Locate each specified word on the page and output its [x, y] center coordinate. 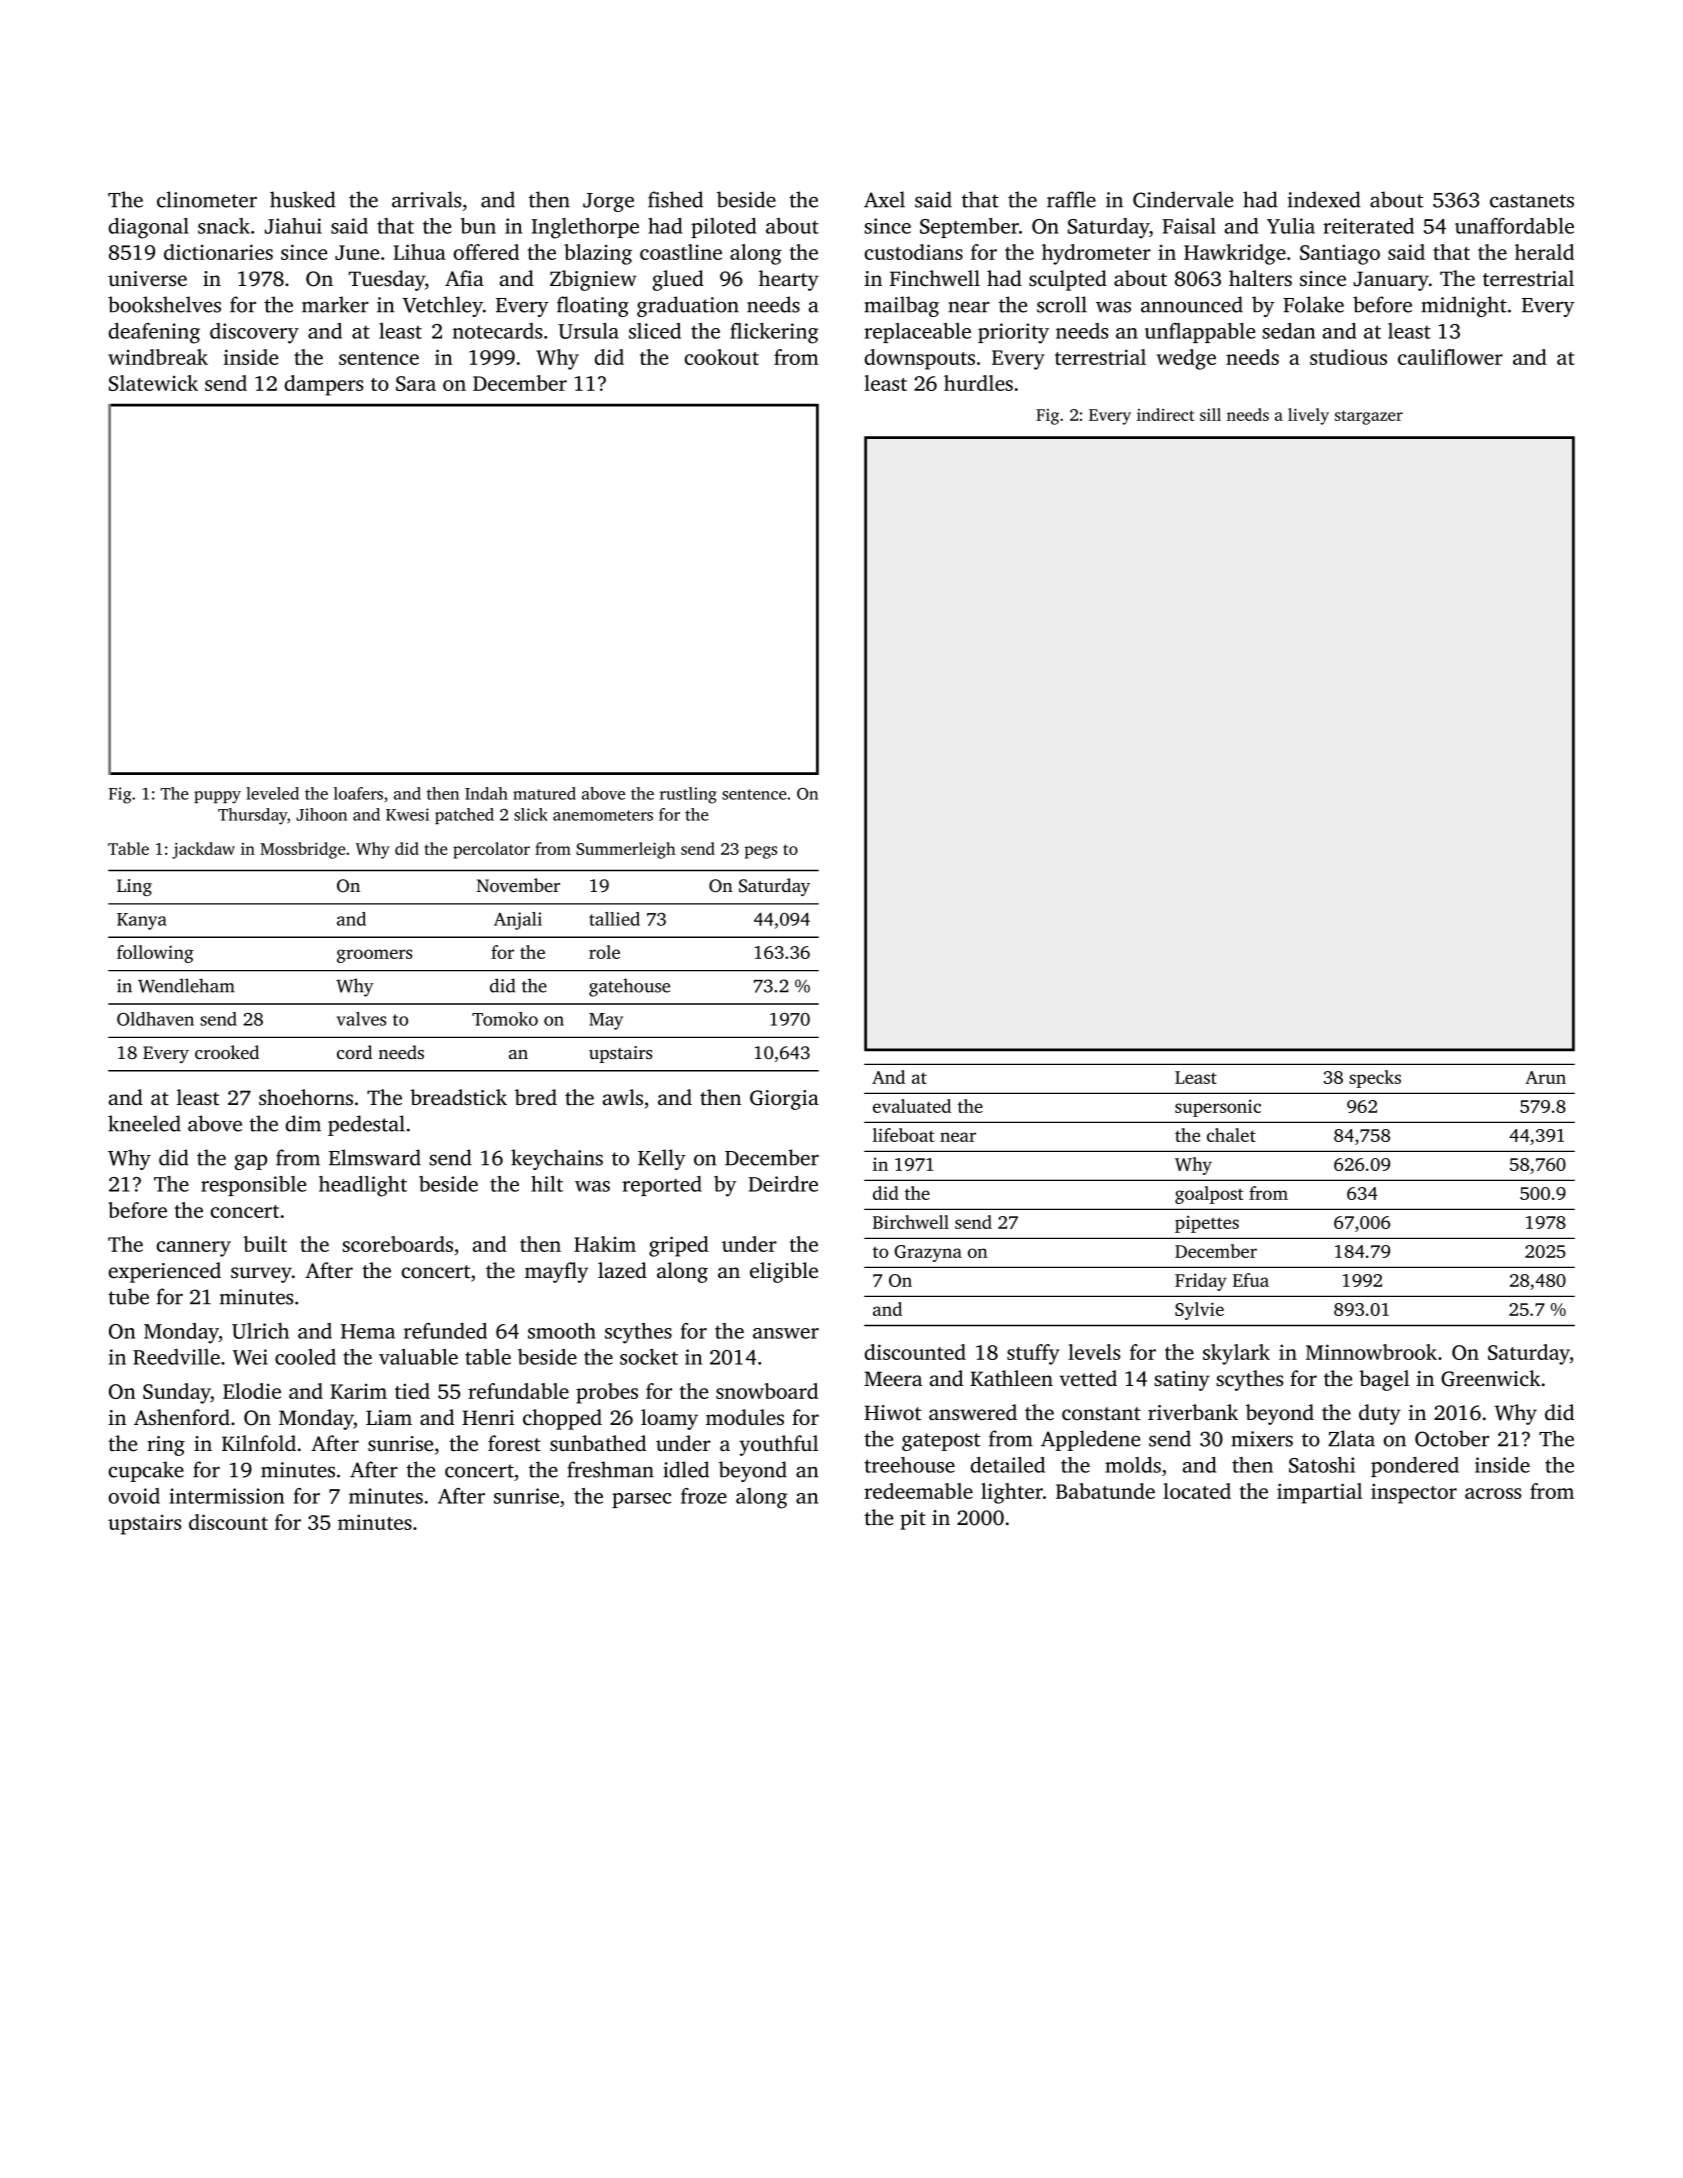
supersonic [1218, 1108]
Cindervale [1183, 199]
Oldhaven [155, 1019]
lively [1308, 416]
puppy [217, 797]
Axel [884, 199]
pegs [761, 852]
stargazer [1369, 417]
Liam [389, 1417]
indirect [1165, 414]
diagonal [148, 228]
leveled [272, 793]
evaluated [912, 1106]
